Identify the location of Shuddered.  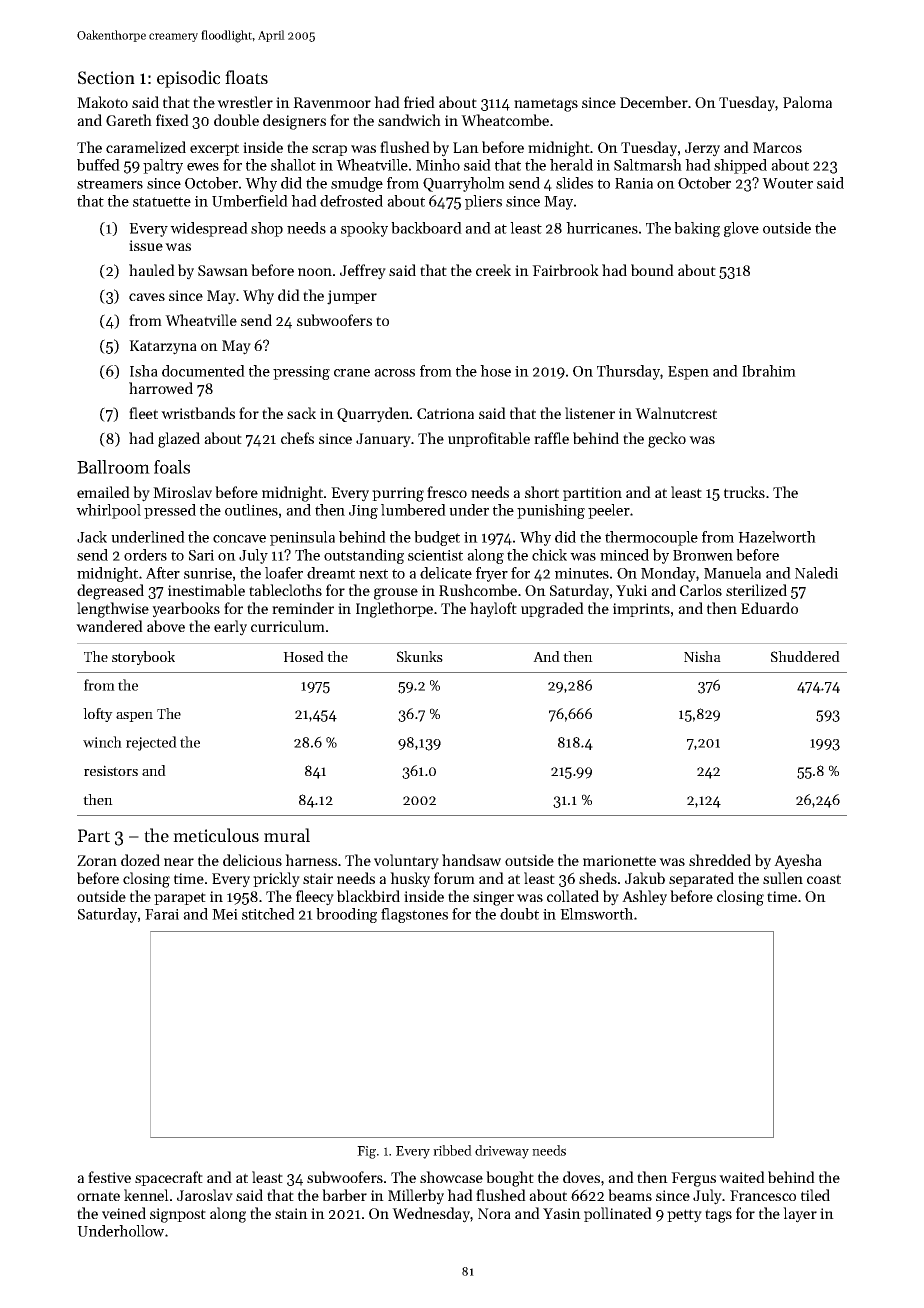
(805, 656).
